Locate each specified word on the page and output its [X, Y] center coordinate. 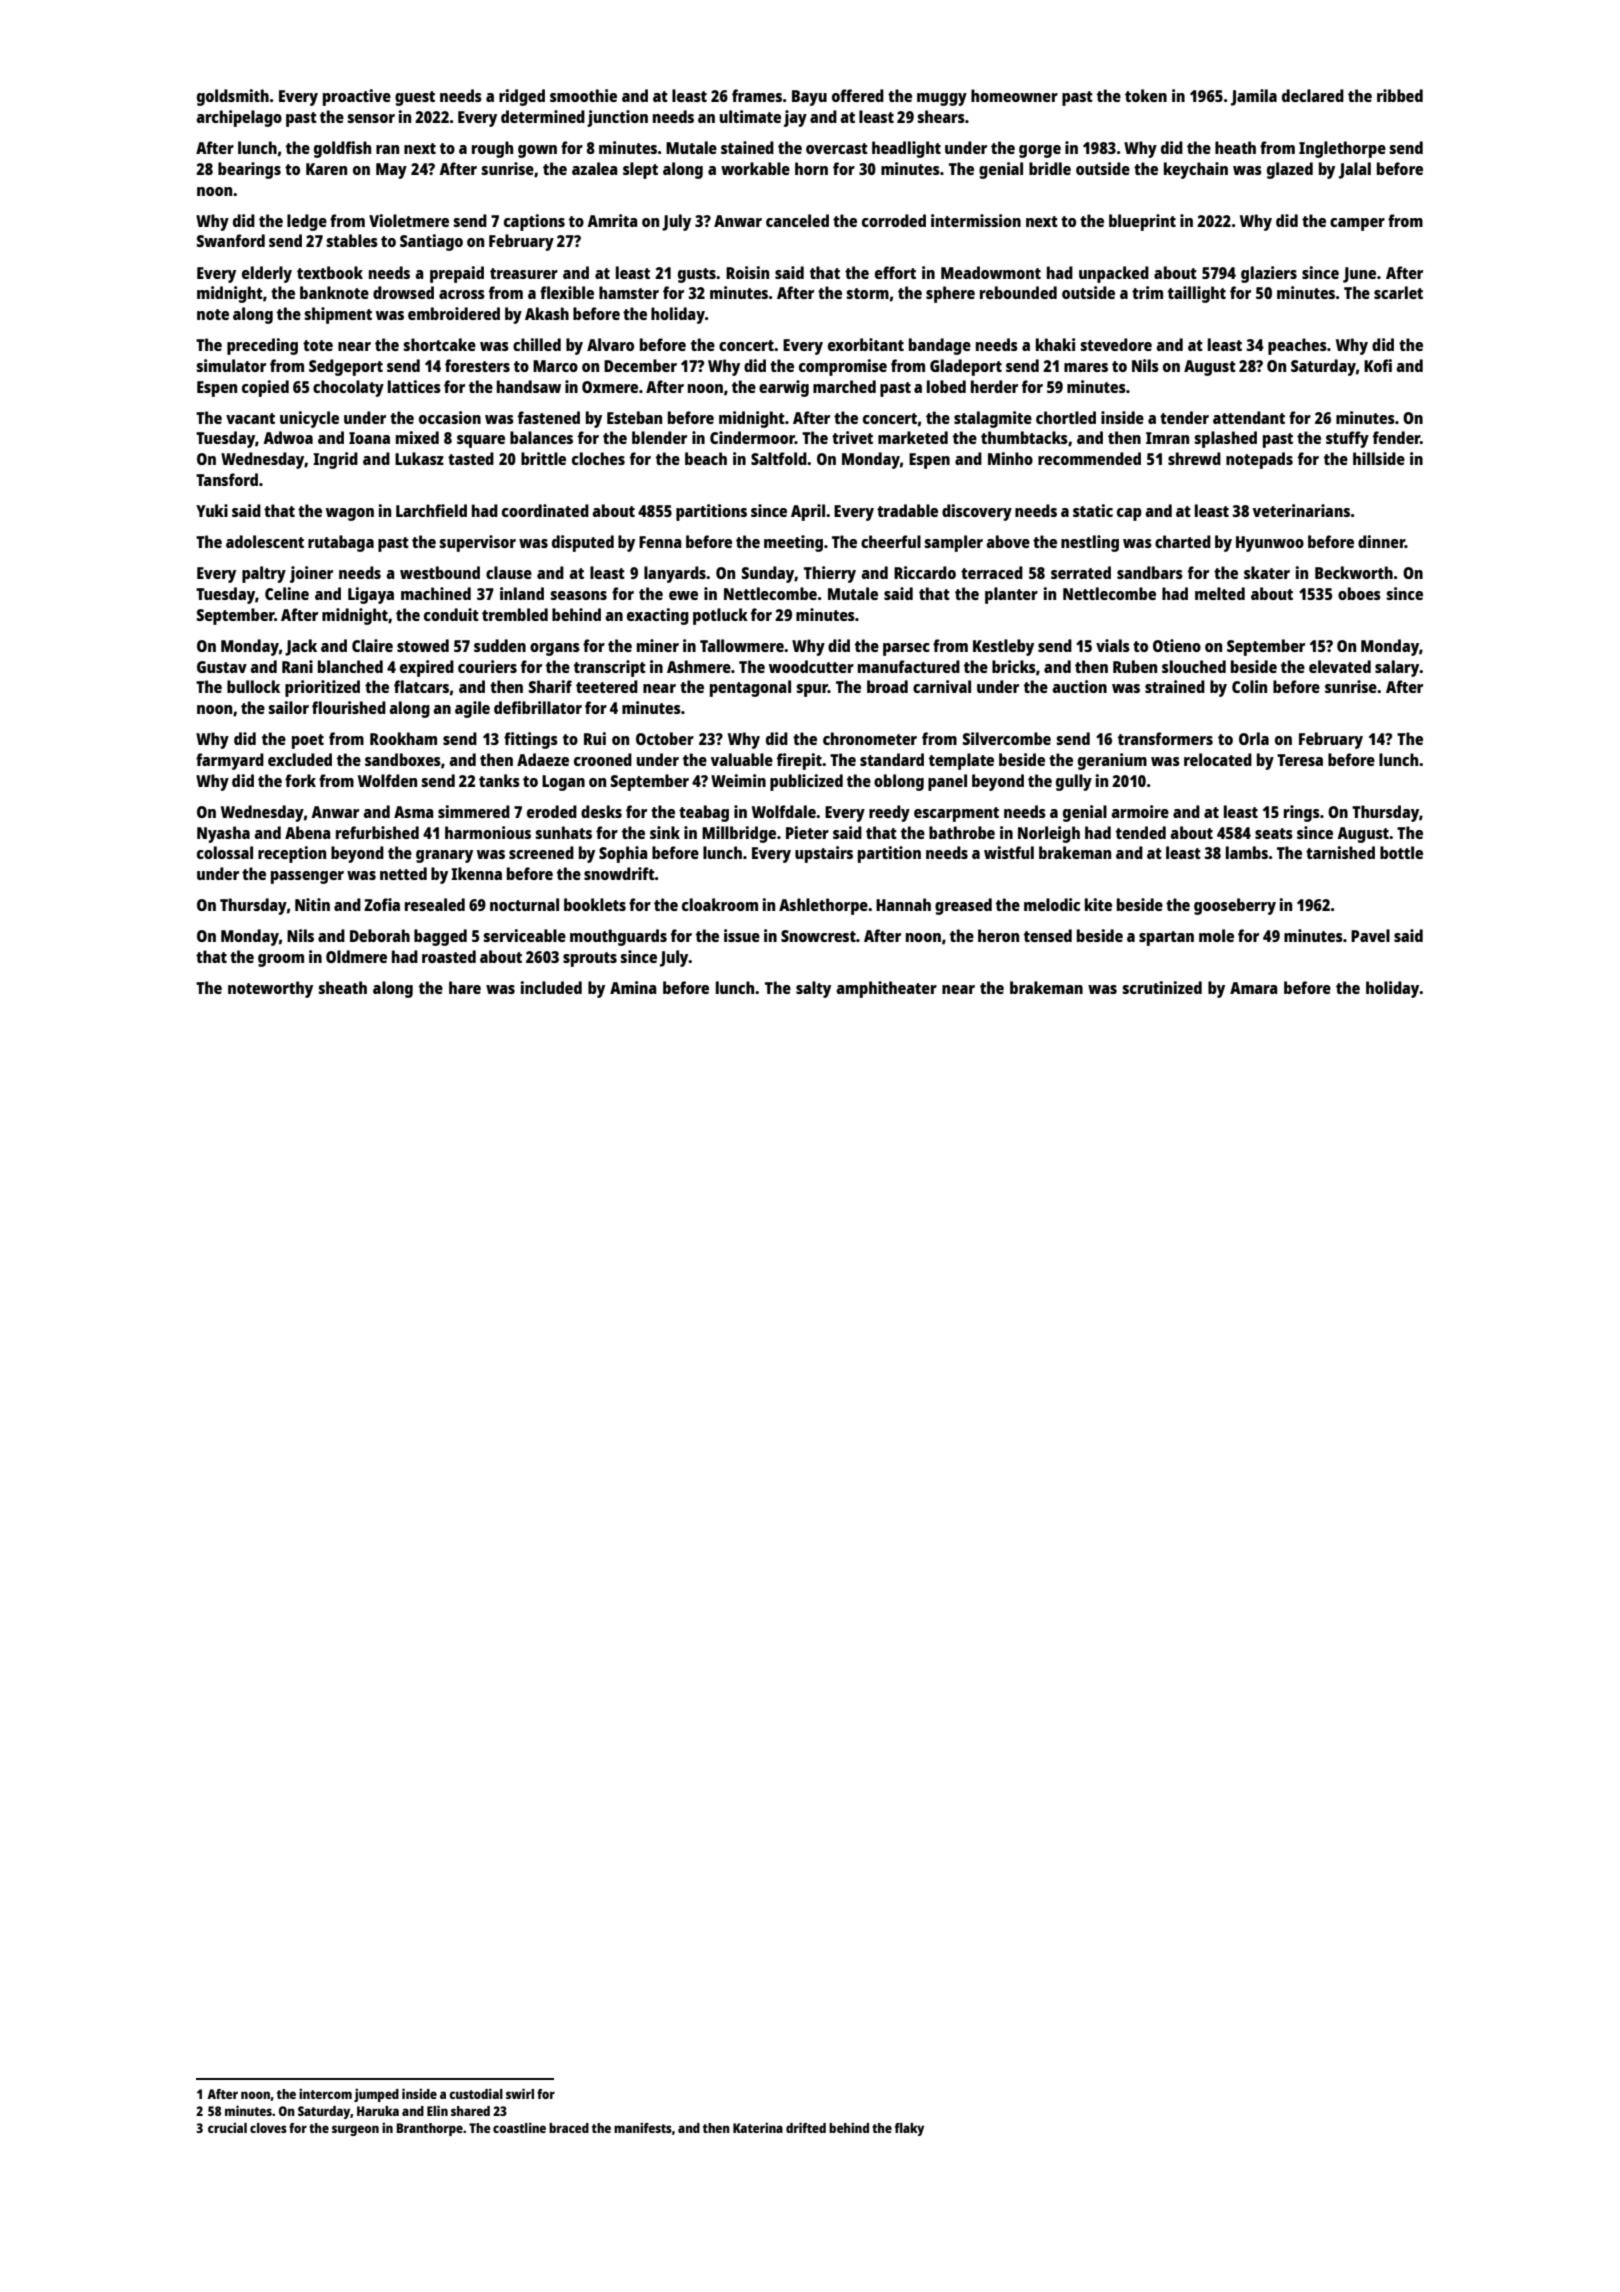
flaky [909, 2129]
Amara [1254, 988]
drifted [806, 2127]
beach [706, 458]
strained [1175, 686]
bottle [1401, 852]
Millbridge [739, 834]
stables [352, 240]
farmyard [230, 761]
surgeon [355, 2130]
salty [813, 989]
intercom [325, 2093]
